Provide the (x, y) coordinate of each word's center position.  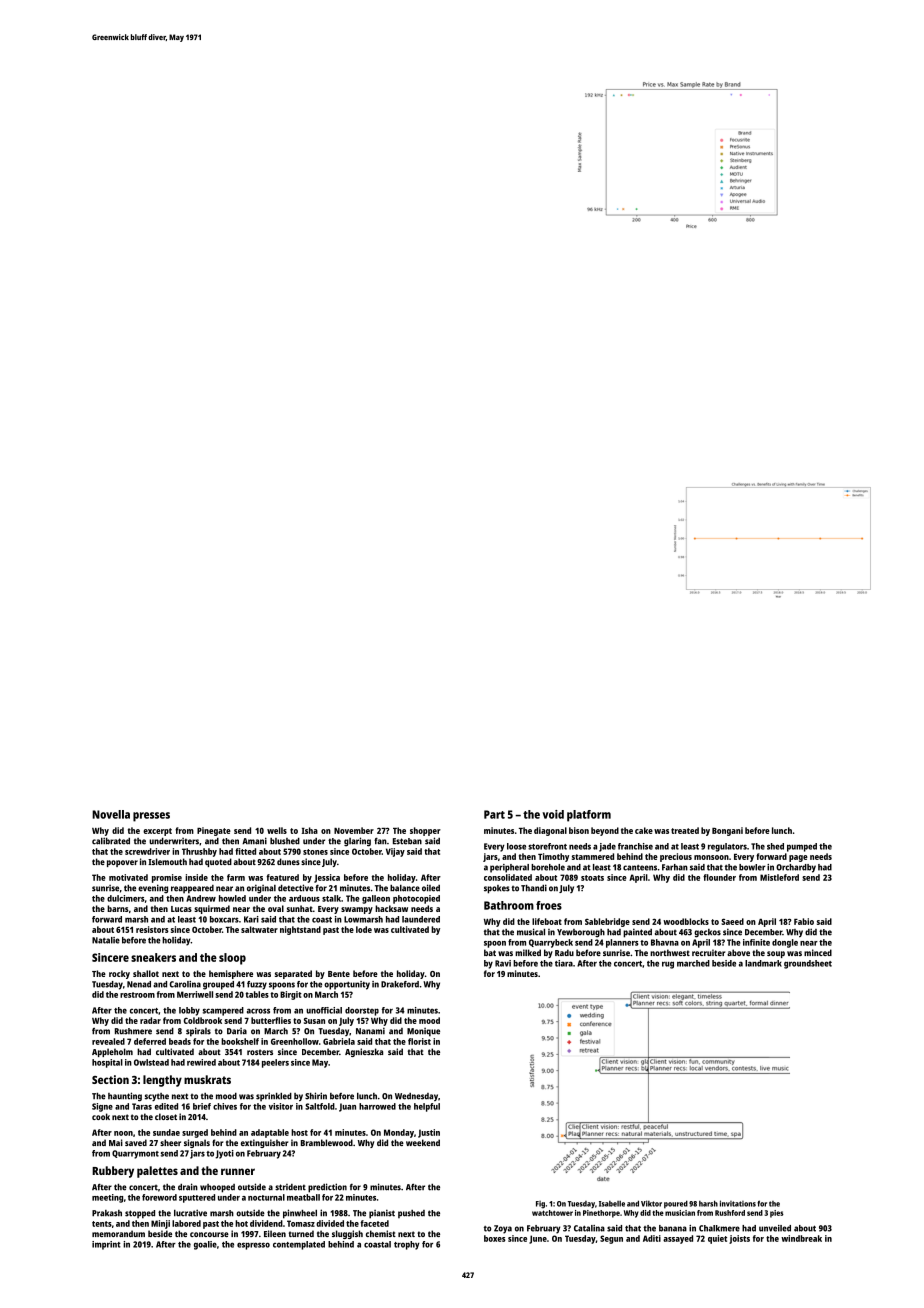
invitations (738, 1203)
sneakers (153, 957)
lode (364, 929)
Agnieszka (364, 1052)
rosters (260, 1052)
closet (166, 1116)
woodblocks (686, 921)
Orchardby (796, 868)
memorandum (118, 1233)
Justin (429, 1133)
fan (380, 841)
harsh (708, 1203)
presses (151, 817)
